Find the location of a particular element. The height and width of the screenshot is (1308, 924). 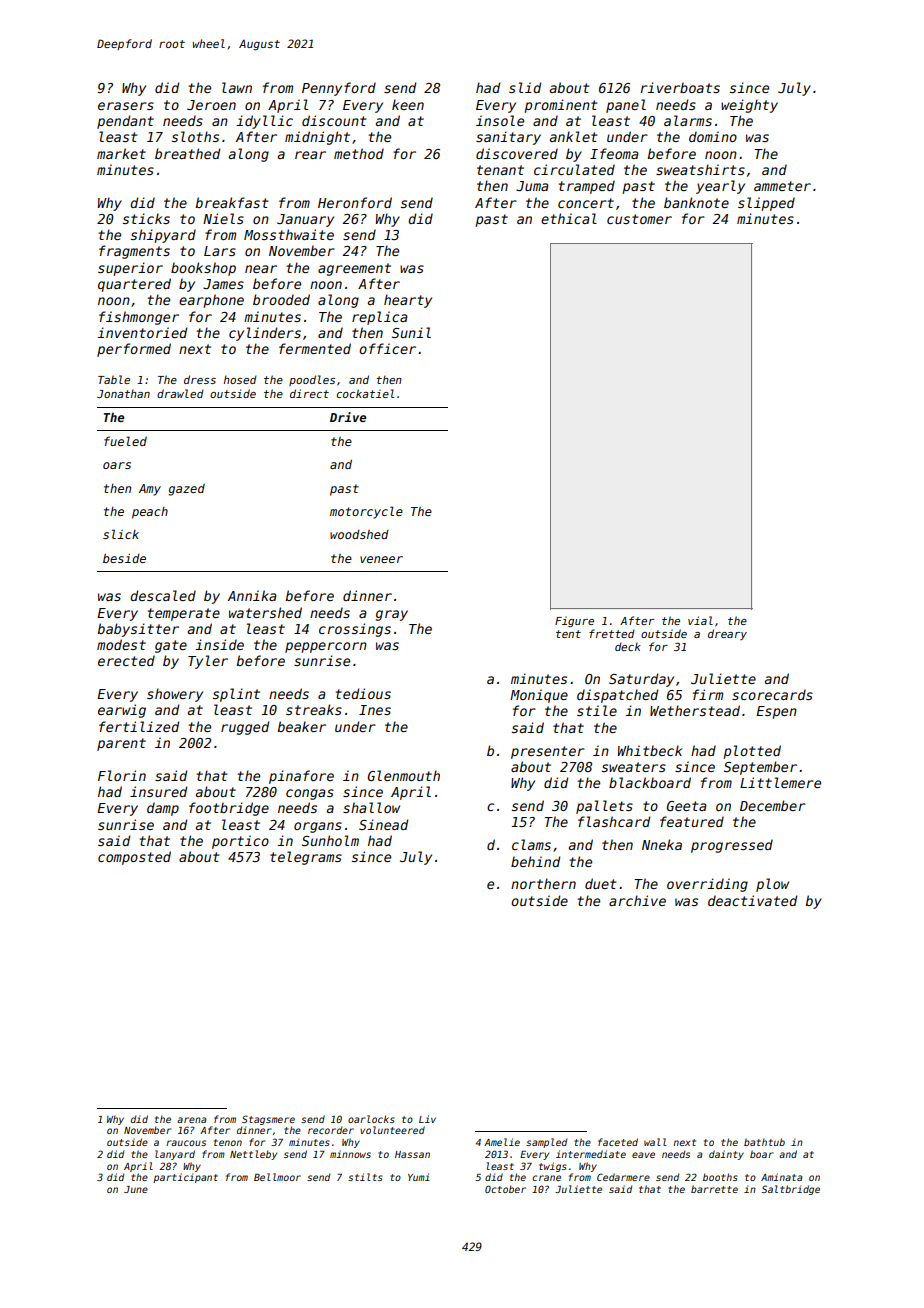

woodshed is located at coordinates (359, 534).
